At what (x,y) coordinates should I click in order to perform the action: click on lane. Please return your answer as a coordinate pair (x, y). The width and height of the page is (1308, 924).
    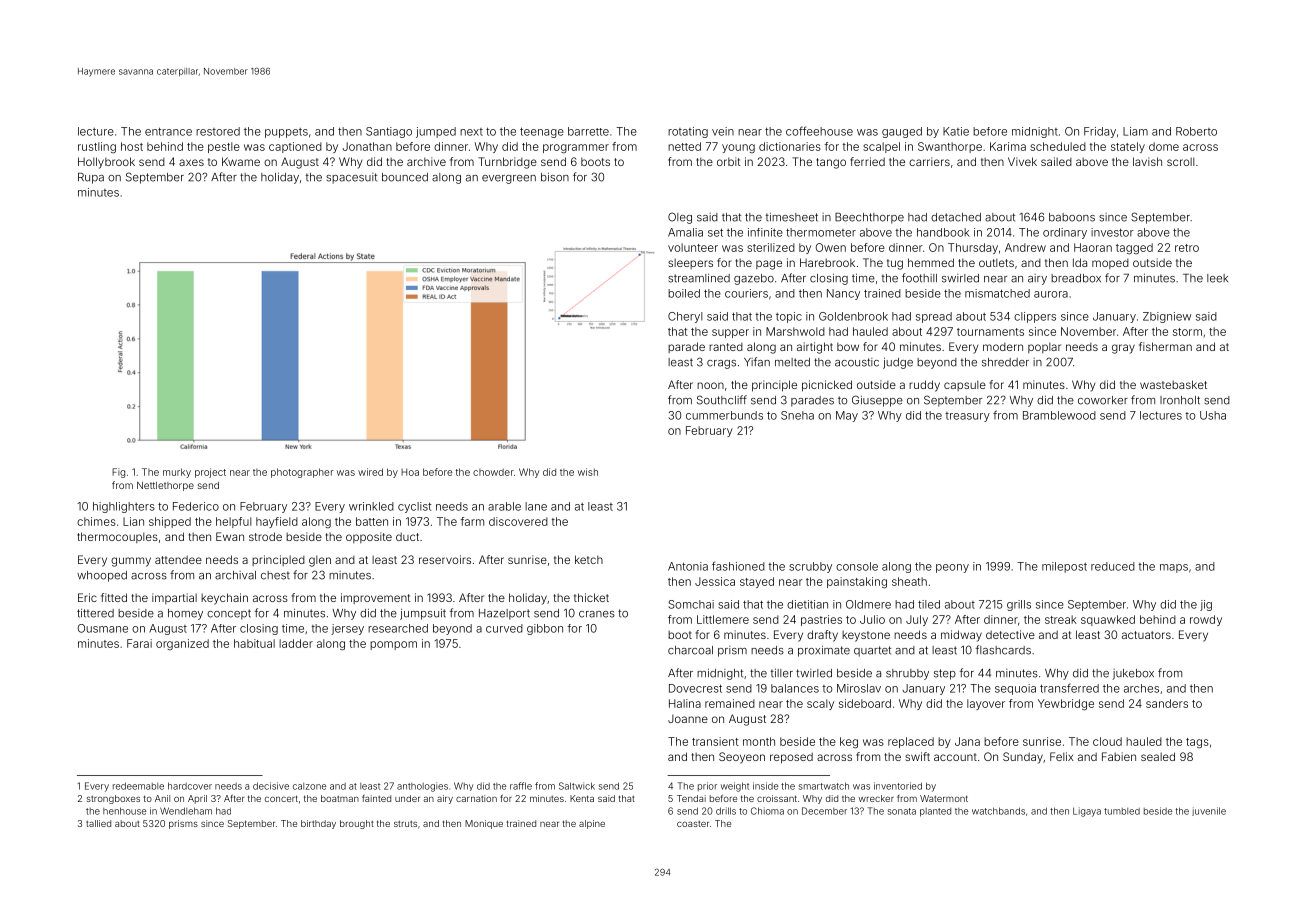
    Looking at the image, I should click on (536, 506).
